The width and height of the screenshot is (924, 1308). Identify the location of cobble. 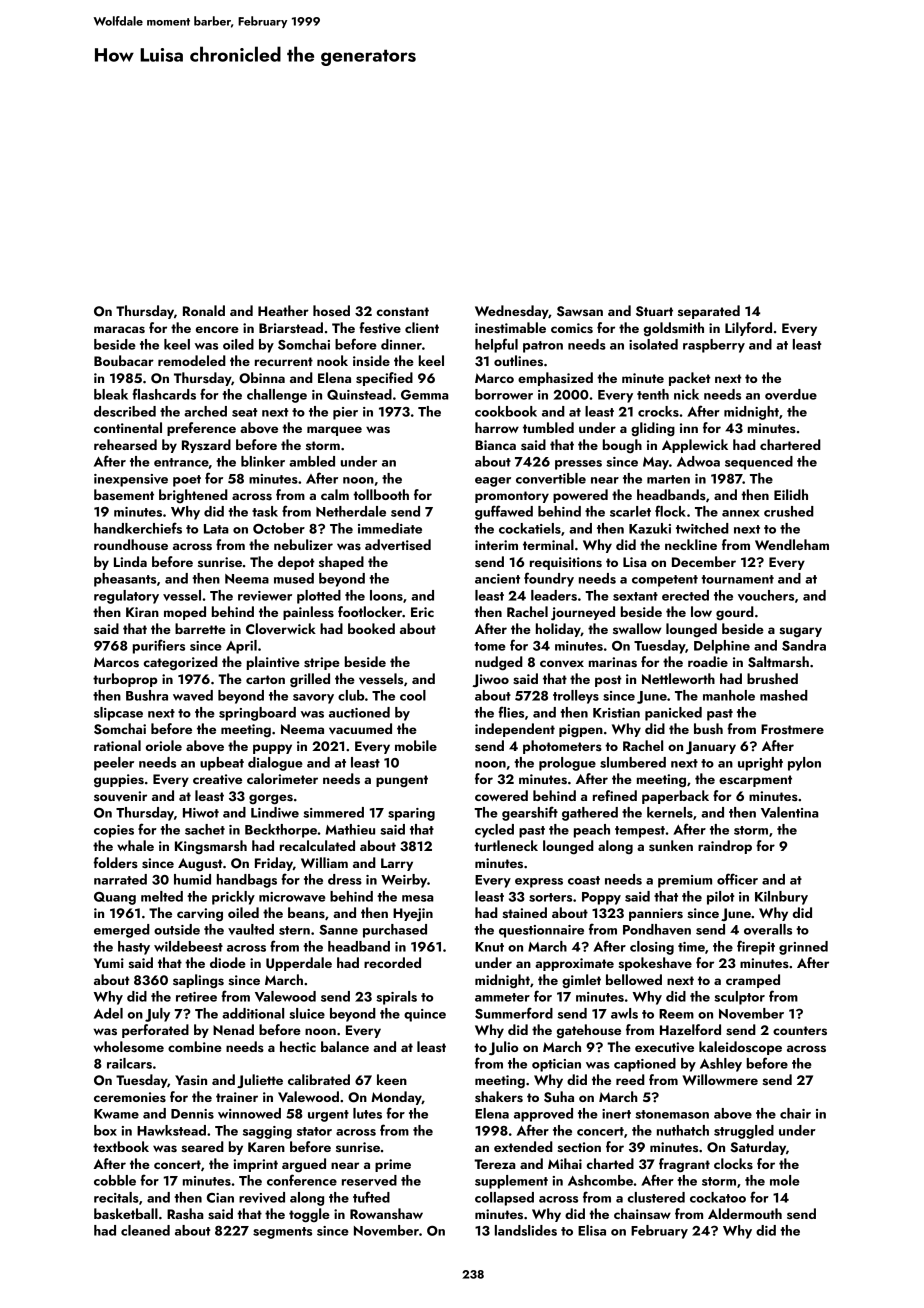
(115, 1180).
